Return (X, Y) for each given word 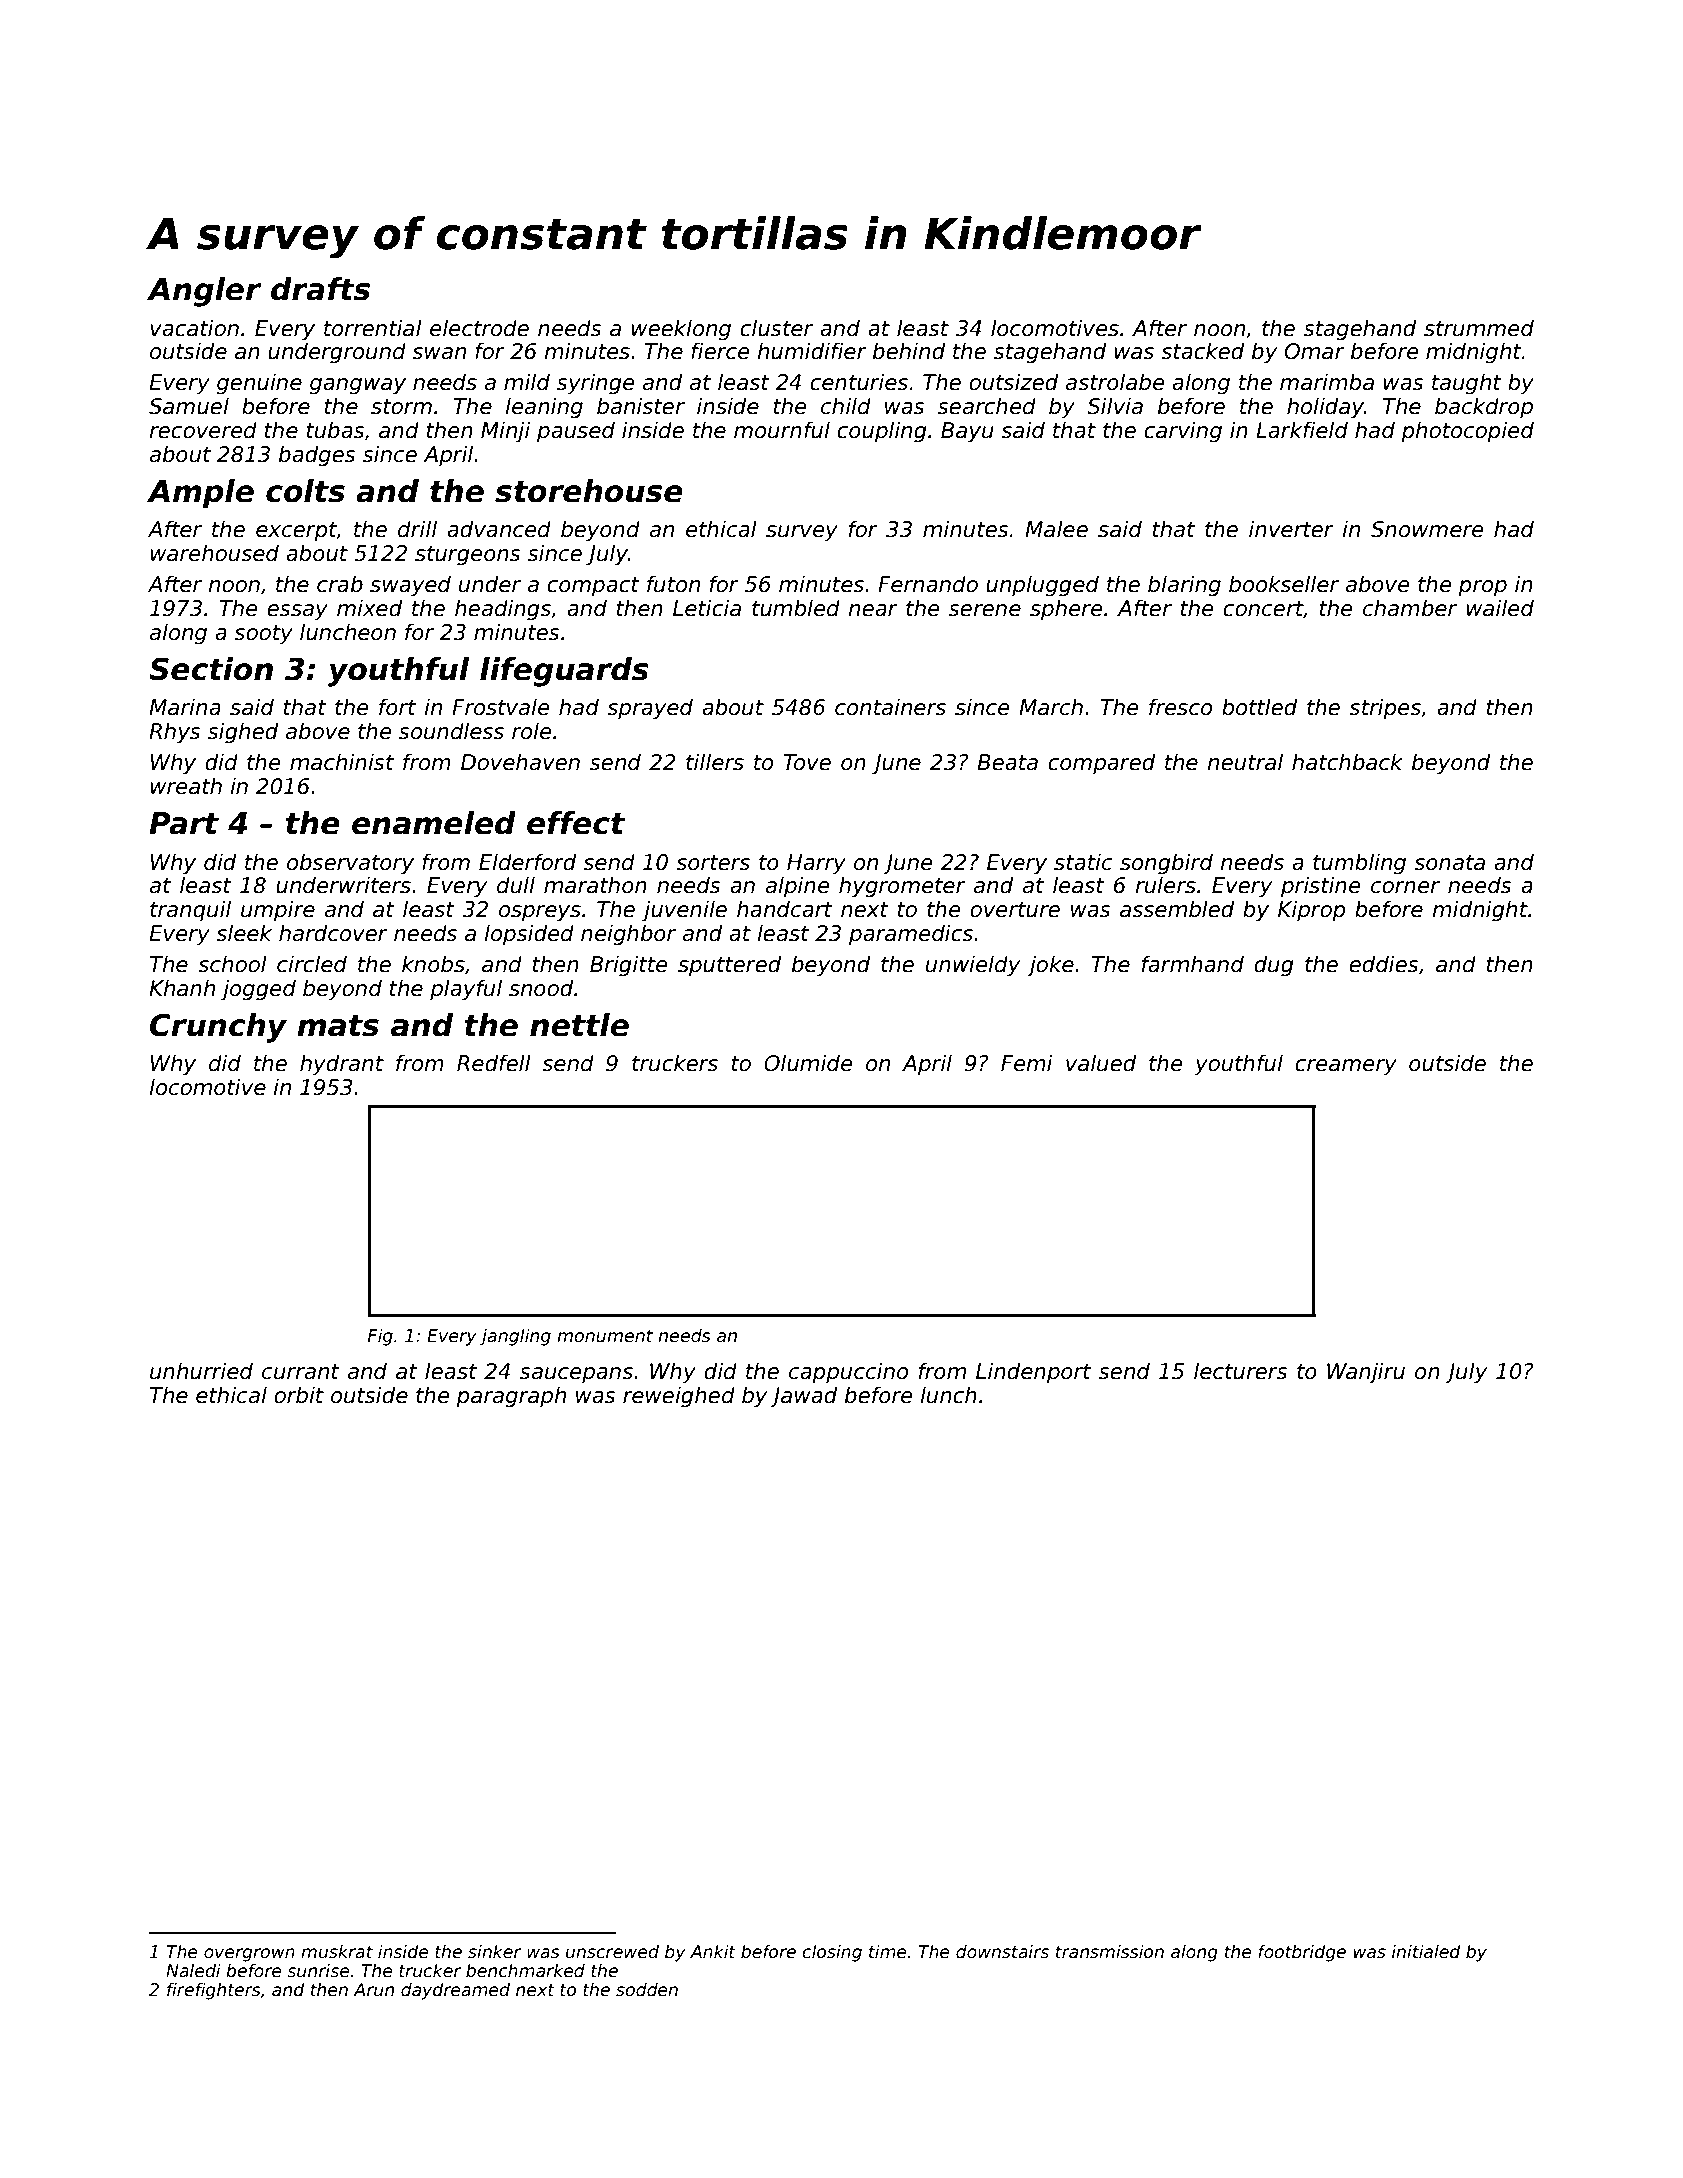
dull (516, 885)
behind (909, 351)
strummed (1479, 328)
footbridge (1302, 1953)
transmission (1110, 1952)
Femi (1027, 1063)
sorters (713, 863)
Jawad (803, 1397)
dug (1273, 966)
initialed (1426, 1952)
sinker (494, 1952)
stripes (1385, 709)
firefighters (214, 1991)
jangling (515, 1337)
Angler (204, 292)
